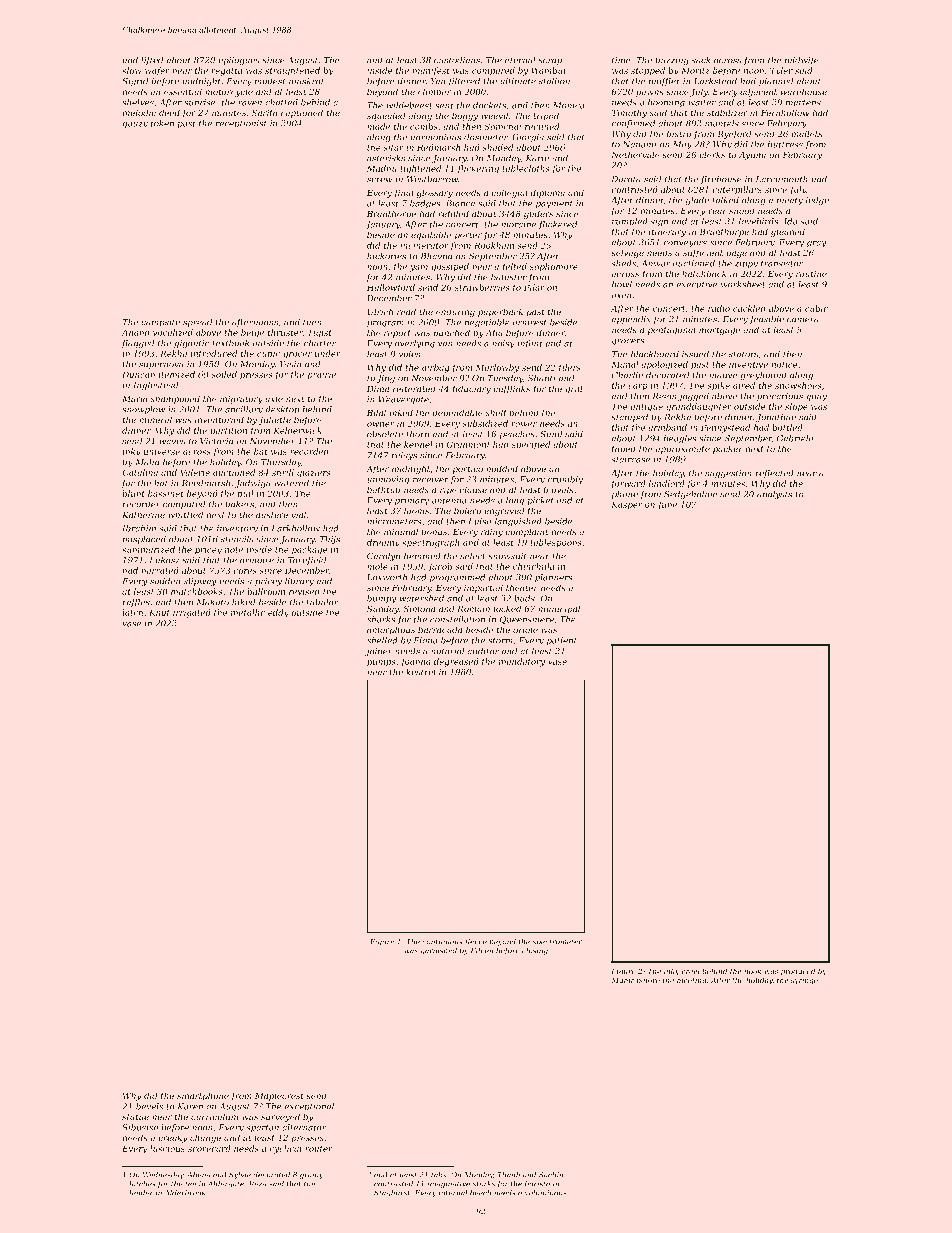  What do you see at coordinates (248, 612) in the screenshot?
I see `metallic` at bounding box center [248, 612].
